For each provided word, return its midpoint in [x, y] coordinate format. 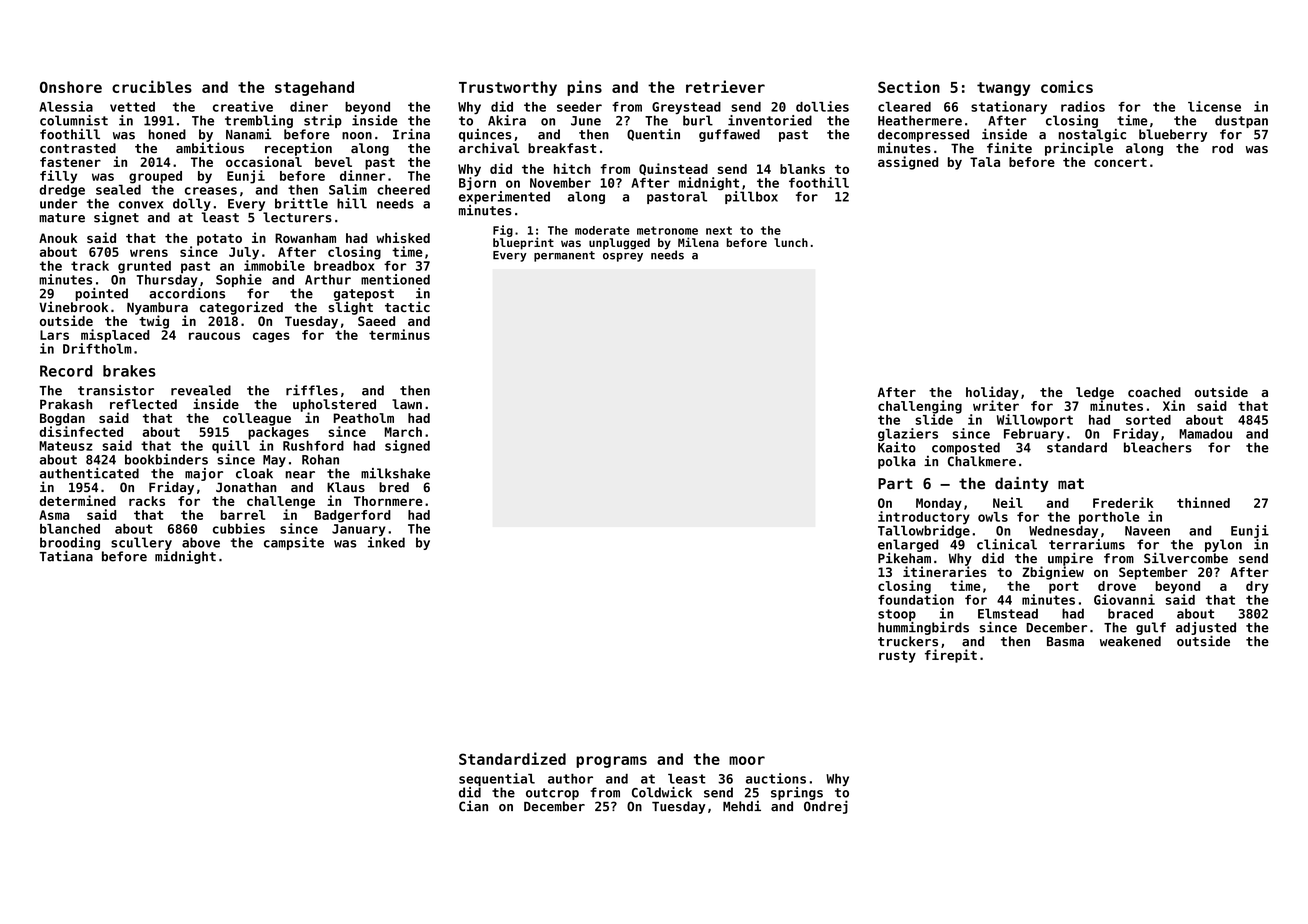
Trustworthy [508, 88]
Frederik [1123, 502]
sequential [497, 779]
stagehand [314, 88]
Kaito [897, 447]
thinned [1203, 502]
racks [147, 501]
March [403, 432]
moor [747, 760]
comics [1067, 86]
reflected [143, 404]
